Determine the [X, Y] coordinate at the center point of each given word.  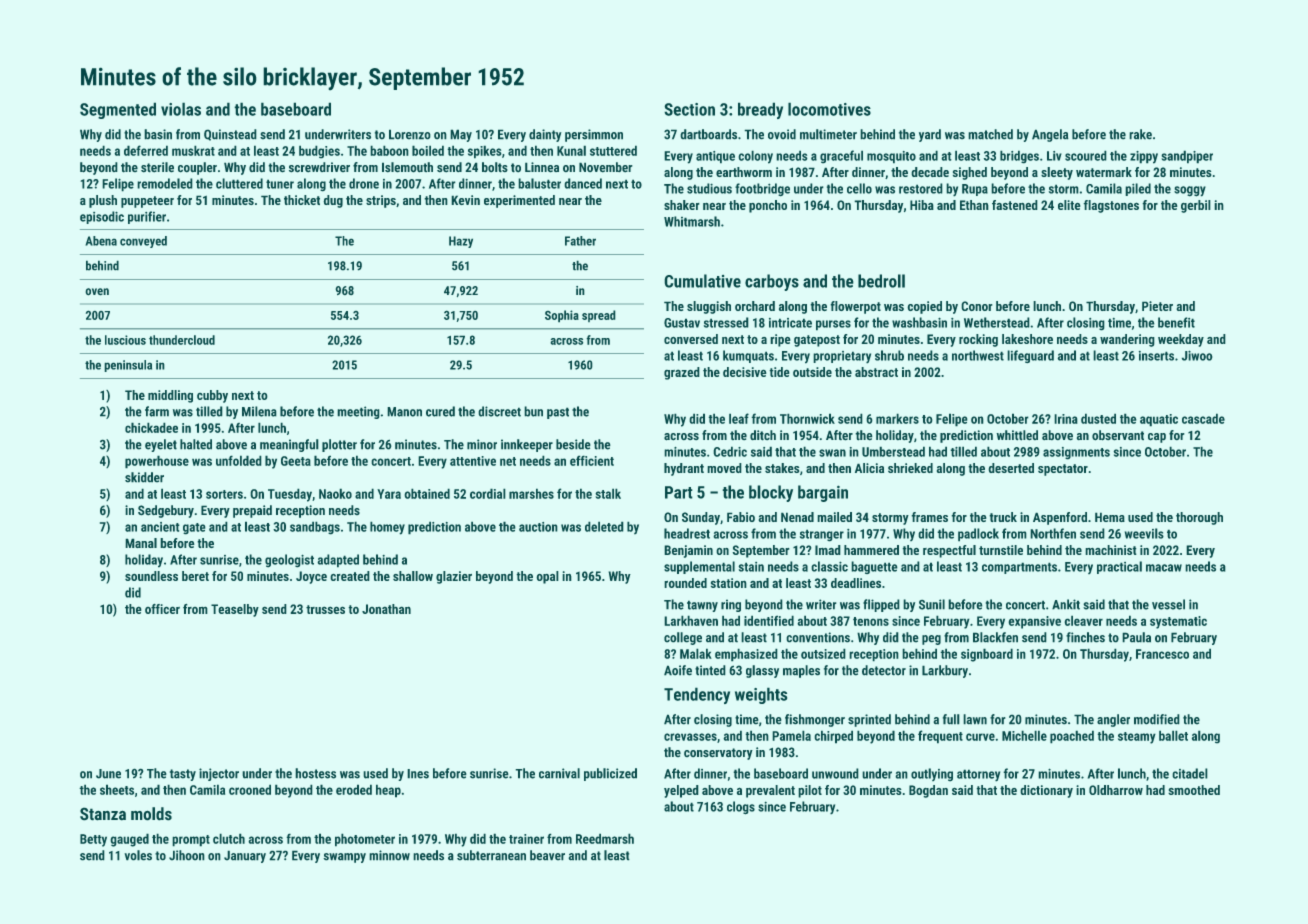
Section [689, 109]
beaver [547, 855]
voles [138, 855]
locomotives [829, 109]
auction [538, 527]
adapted [338, 561]
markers [897, 418]
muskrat [193, 150]
